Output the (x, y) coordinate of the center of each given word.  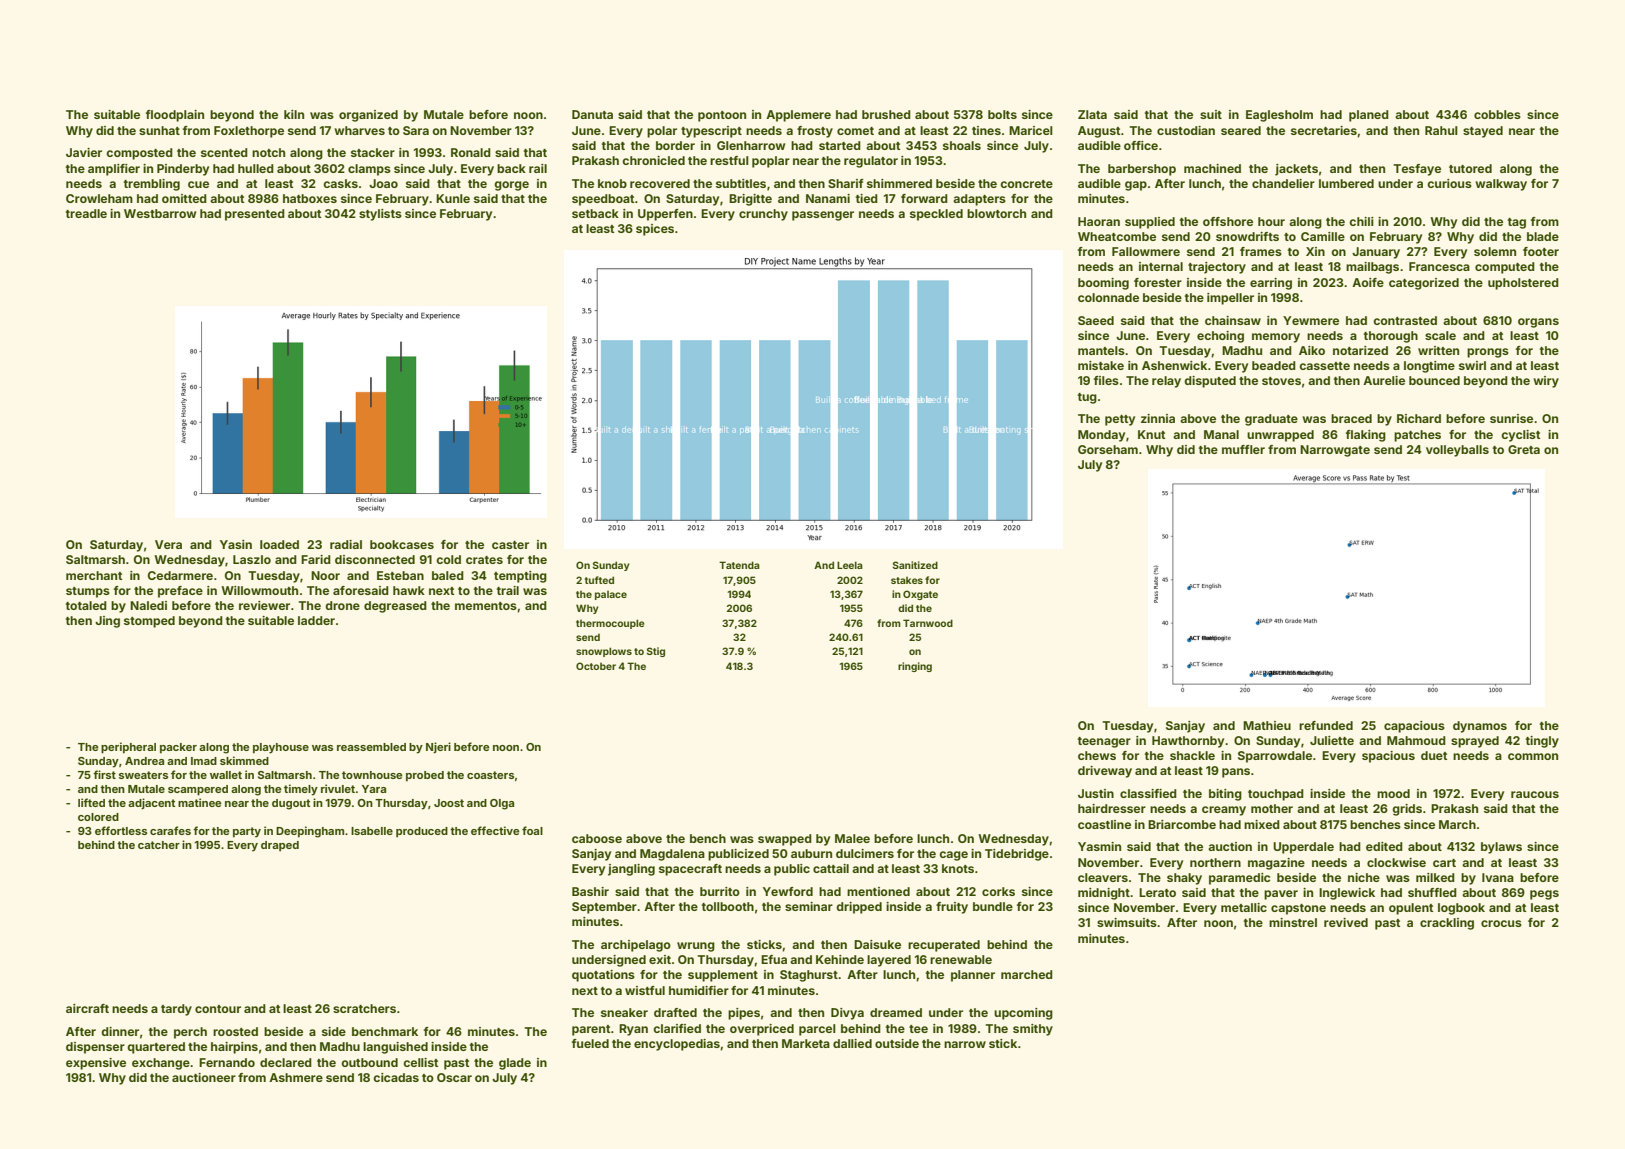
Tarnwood (928, 623)
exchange (161, 1064)
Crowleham (99, 198)
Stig (656, 652)
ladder (316, 620)
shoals (962, 145)
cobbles (1497, 114)
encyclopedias (677, 1045)
